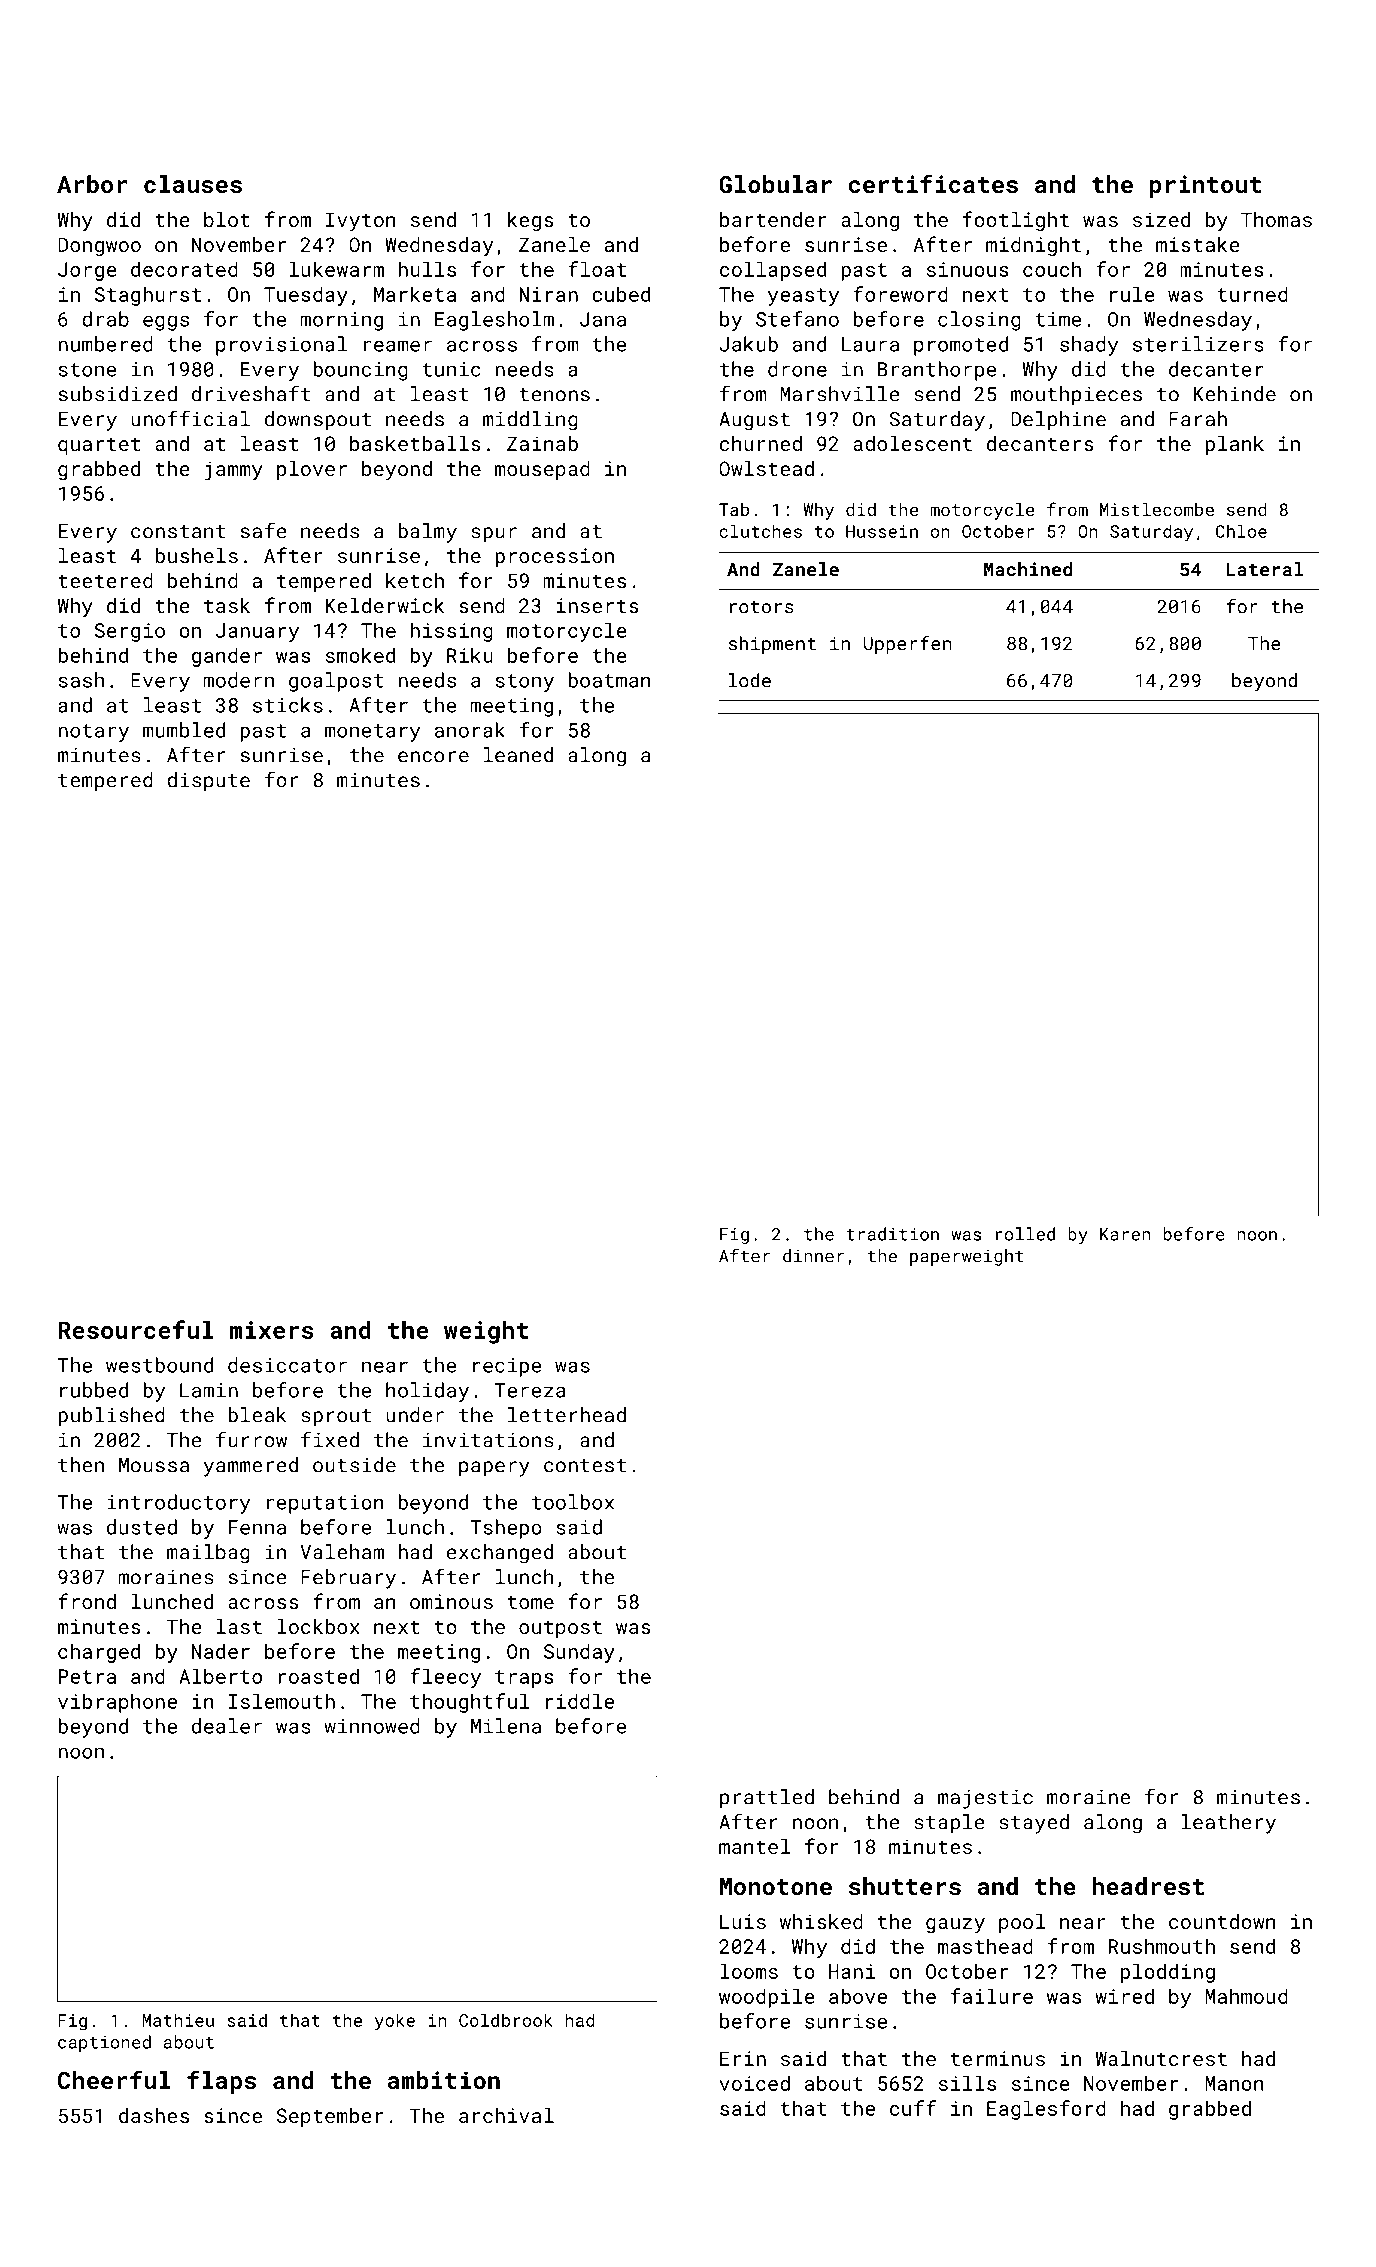 The width and height of the screenshot is (1376, 2267). What do you see at coordinates (227, 1726) in the screenshot?
I see `dealer` at bounding box center [227, 1726].
